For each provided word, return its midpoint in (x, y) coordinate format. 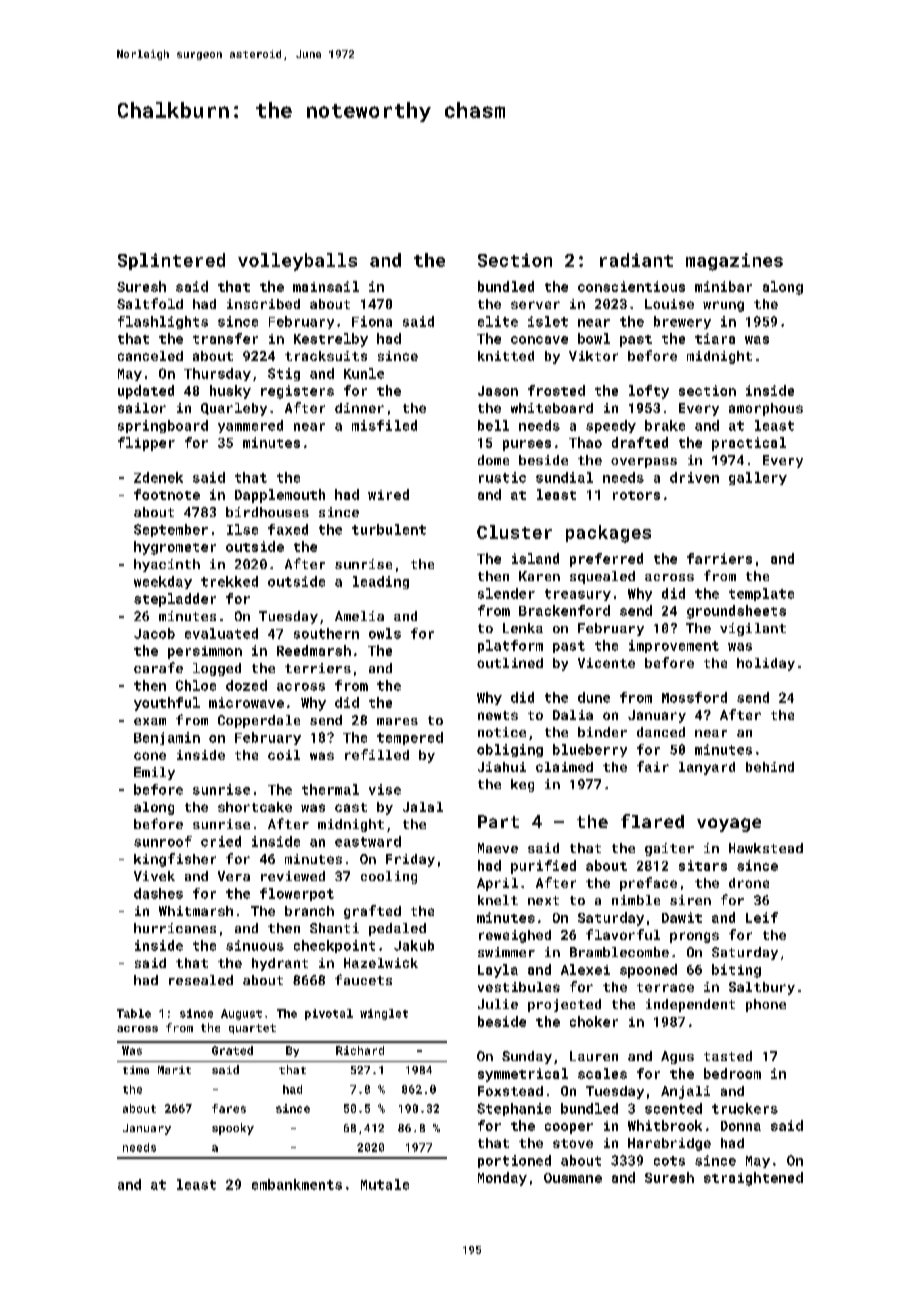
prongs (694, 937)
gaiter (669, 849)
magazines (734, 262)
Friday (410, 860)
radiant (636, 260)
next (543, 900)
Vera (234, 876)
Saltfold (150, 303)
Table (134, 1013)
